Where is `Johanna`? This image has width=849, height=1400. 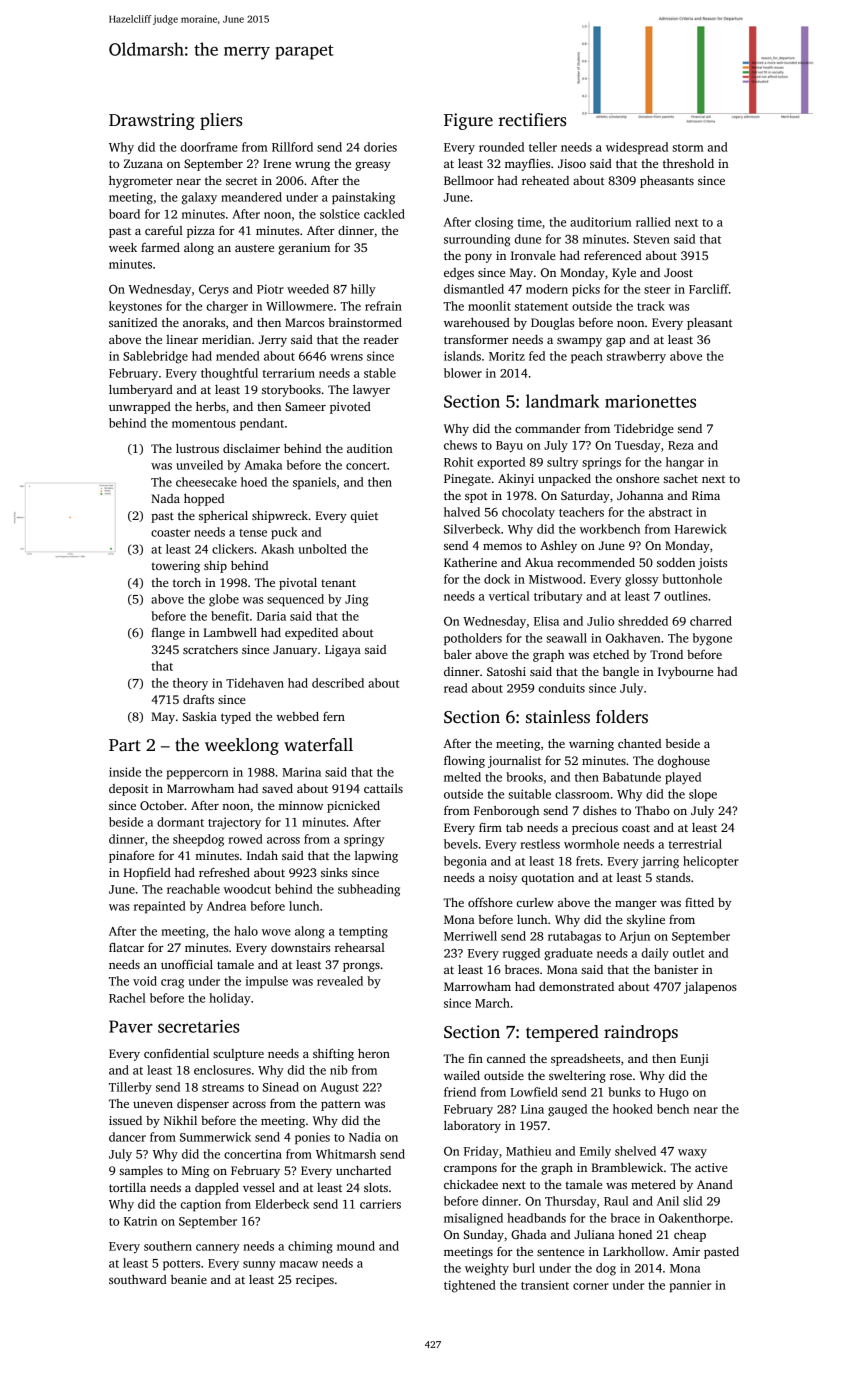
Johanna is located at coordinates (640, 495).
